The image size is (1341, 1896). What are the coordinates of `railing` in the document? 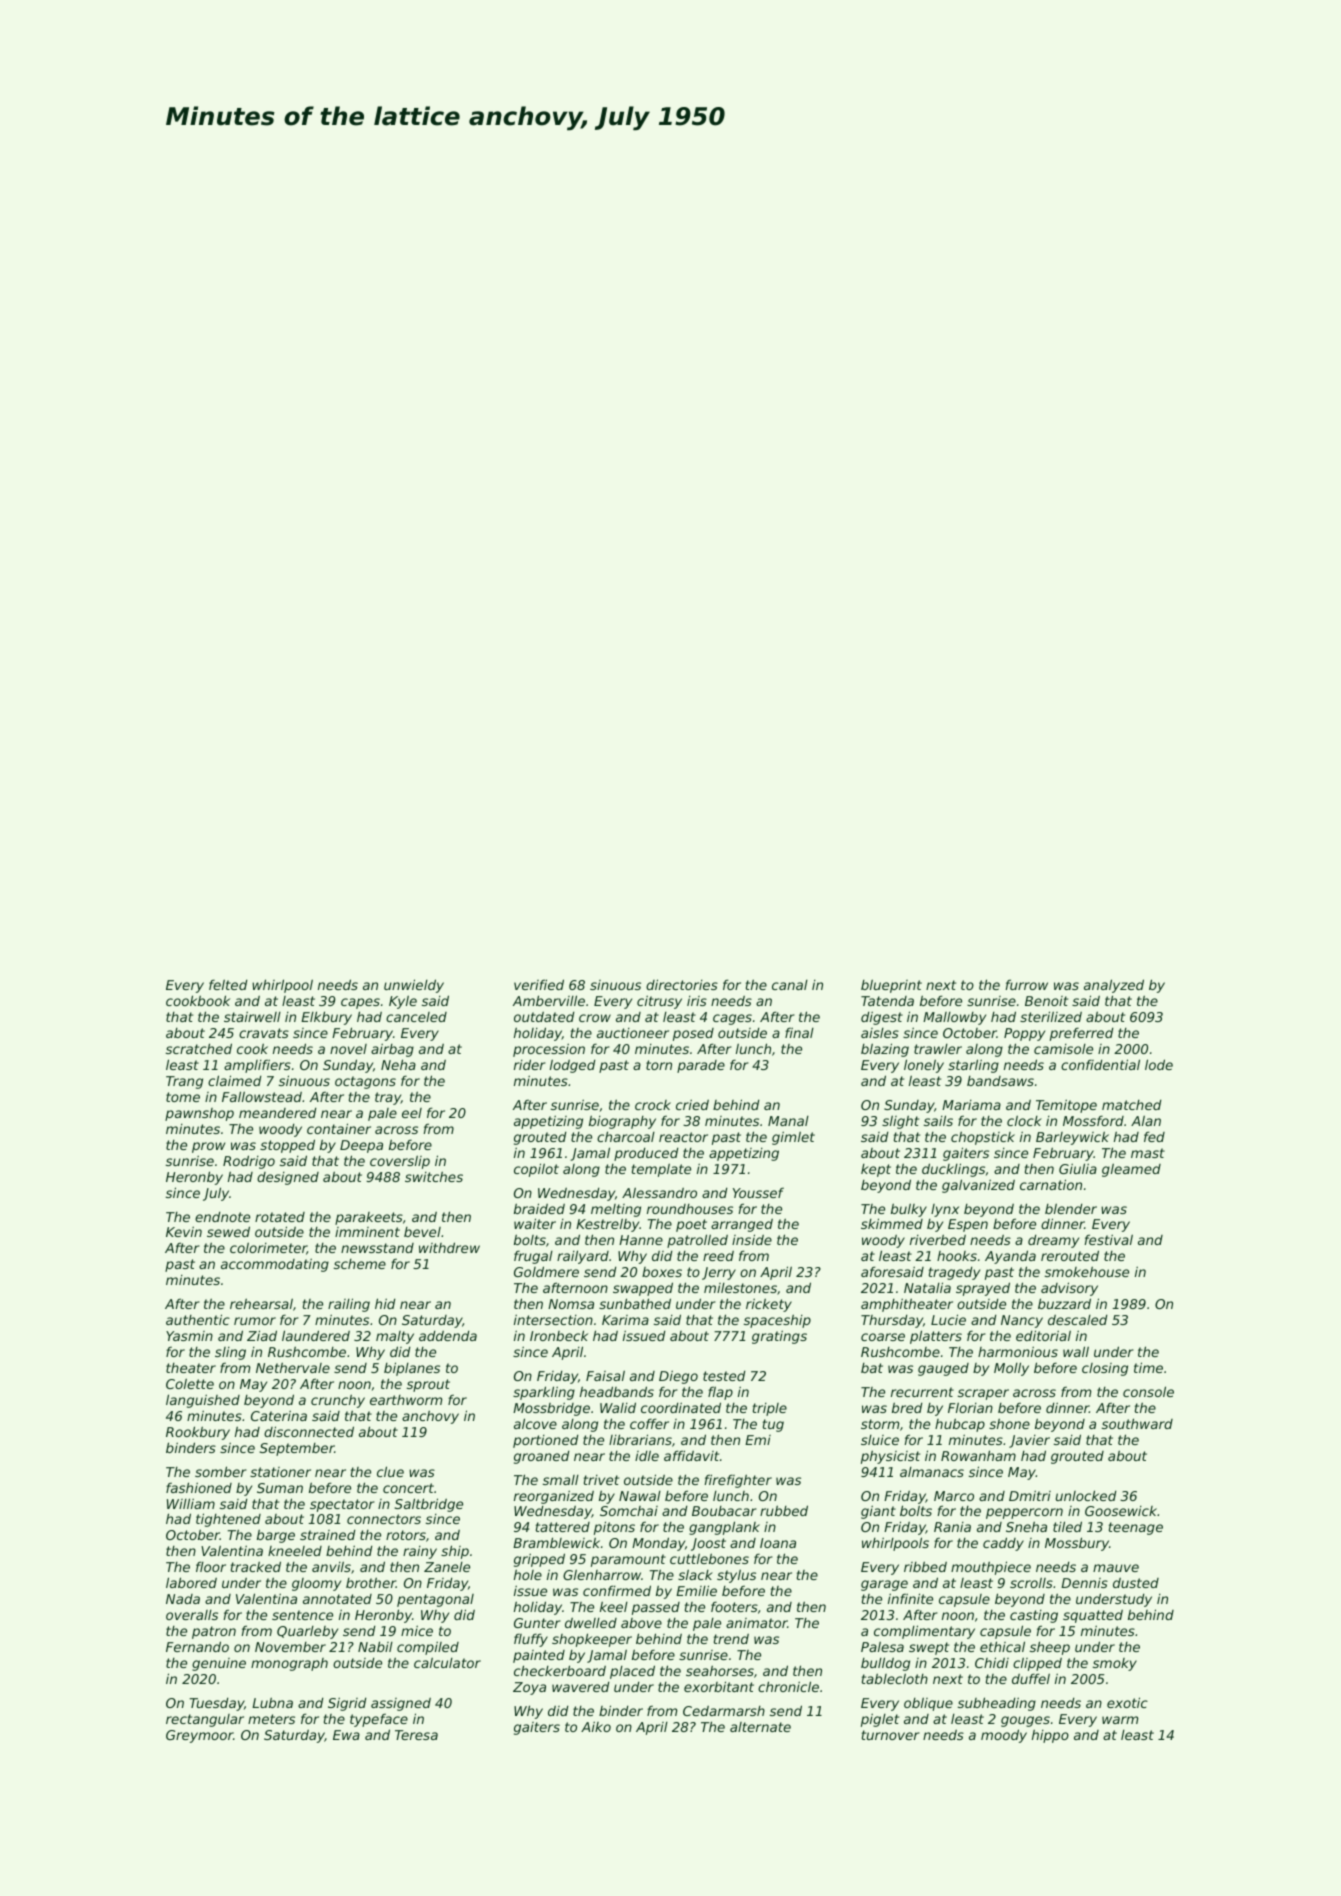 It's located at (349, 1305).
